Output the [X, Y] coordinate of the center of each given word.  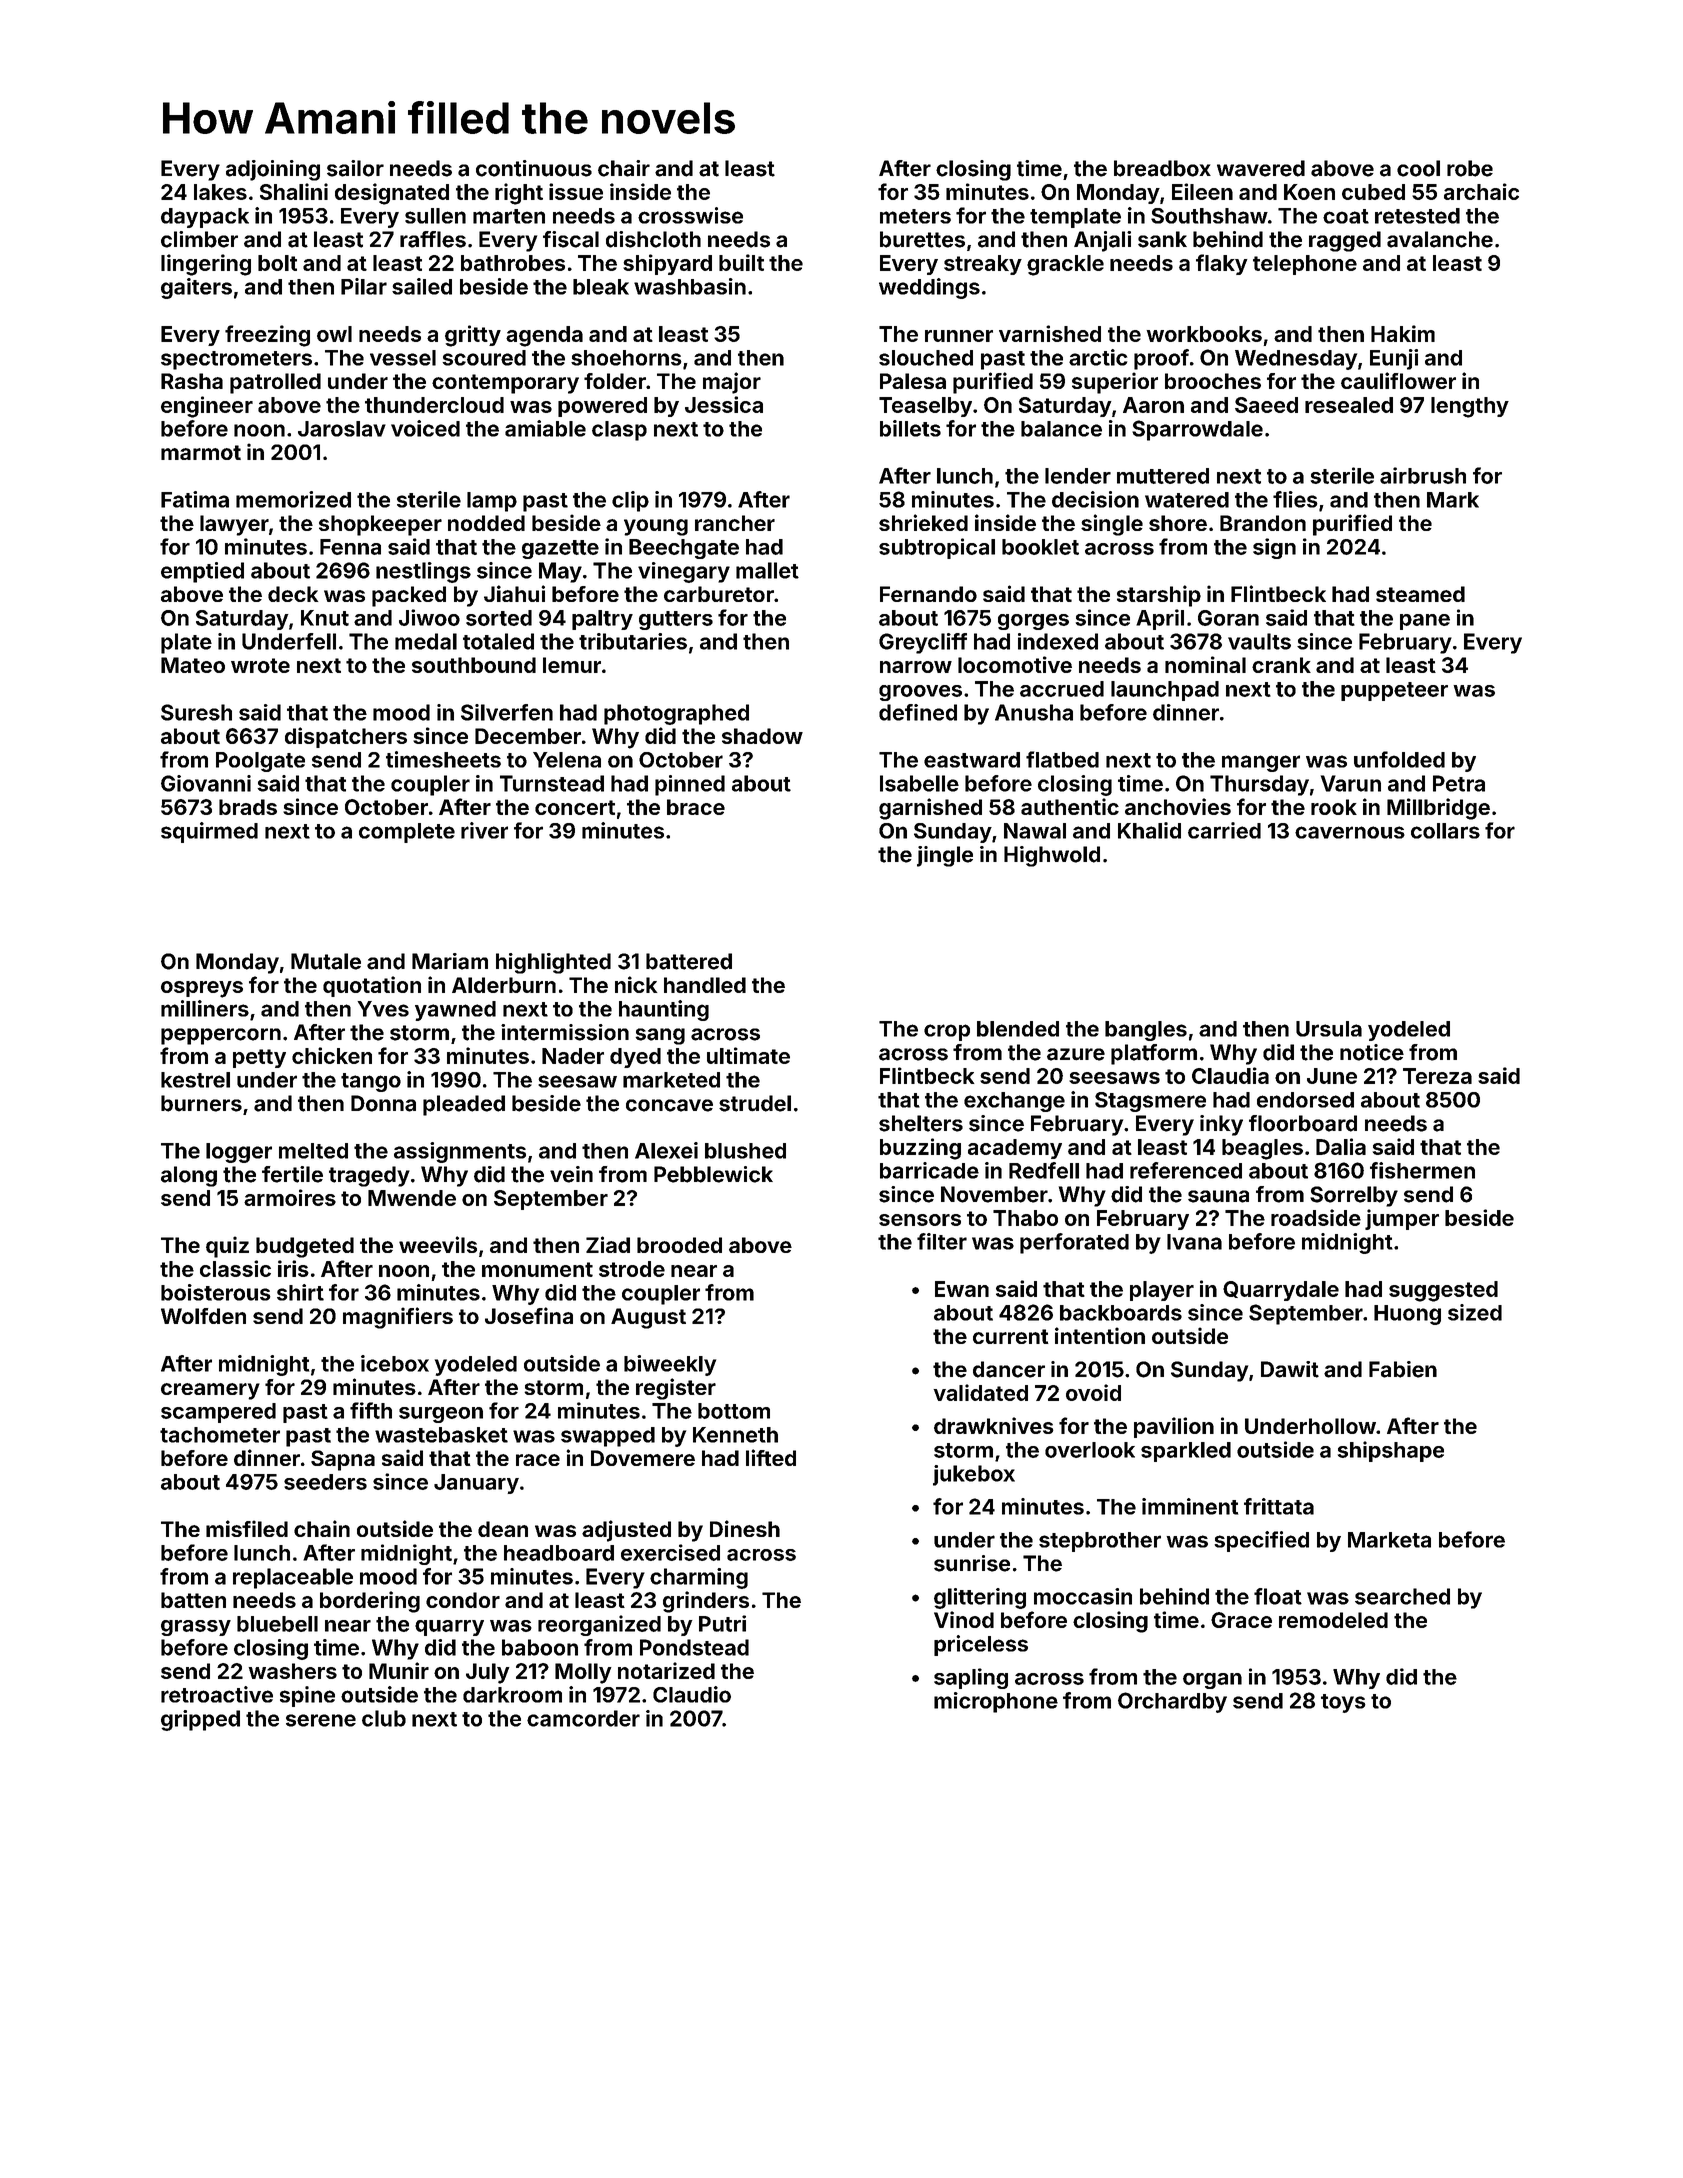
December [528, 736]
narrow [916, 667]
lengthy [1470, 407]
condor [463, 1600]
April [1160, 619]
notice [1372, 1052]
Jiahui [514, 593]
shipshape [1391, 1451]
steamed [1420, 594]
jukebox [974, 1475]
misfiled [247, 1528]
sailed [422, 286]
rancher [735, 523]
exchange [1014, 1102]
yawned [455, 1011]
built [741, 262]
